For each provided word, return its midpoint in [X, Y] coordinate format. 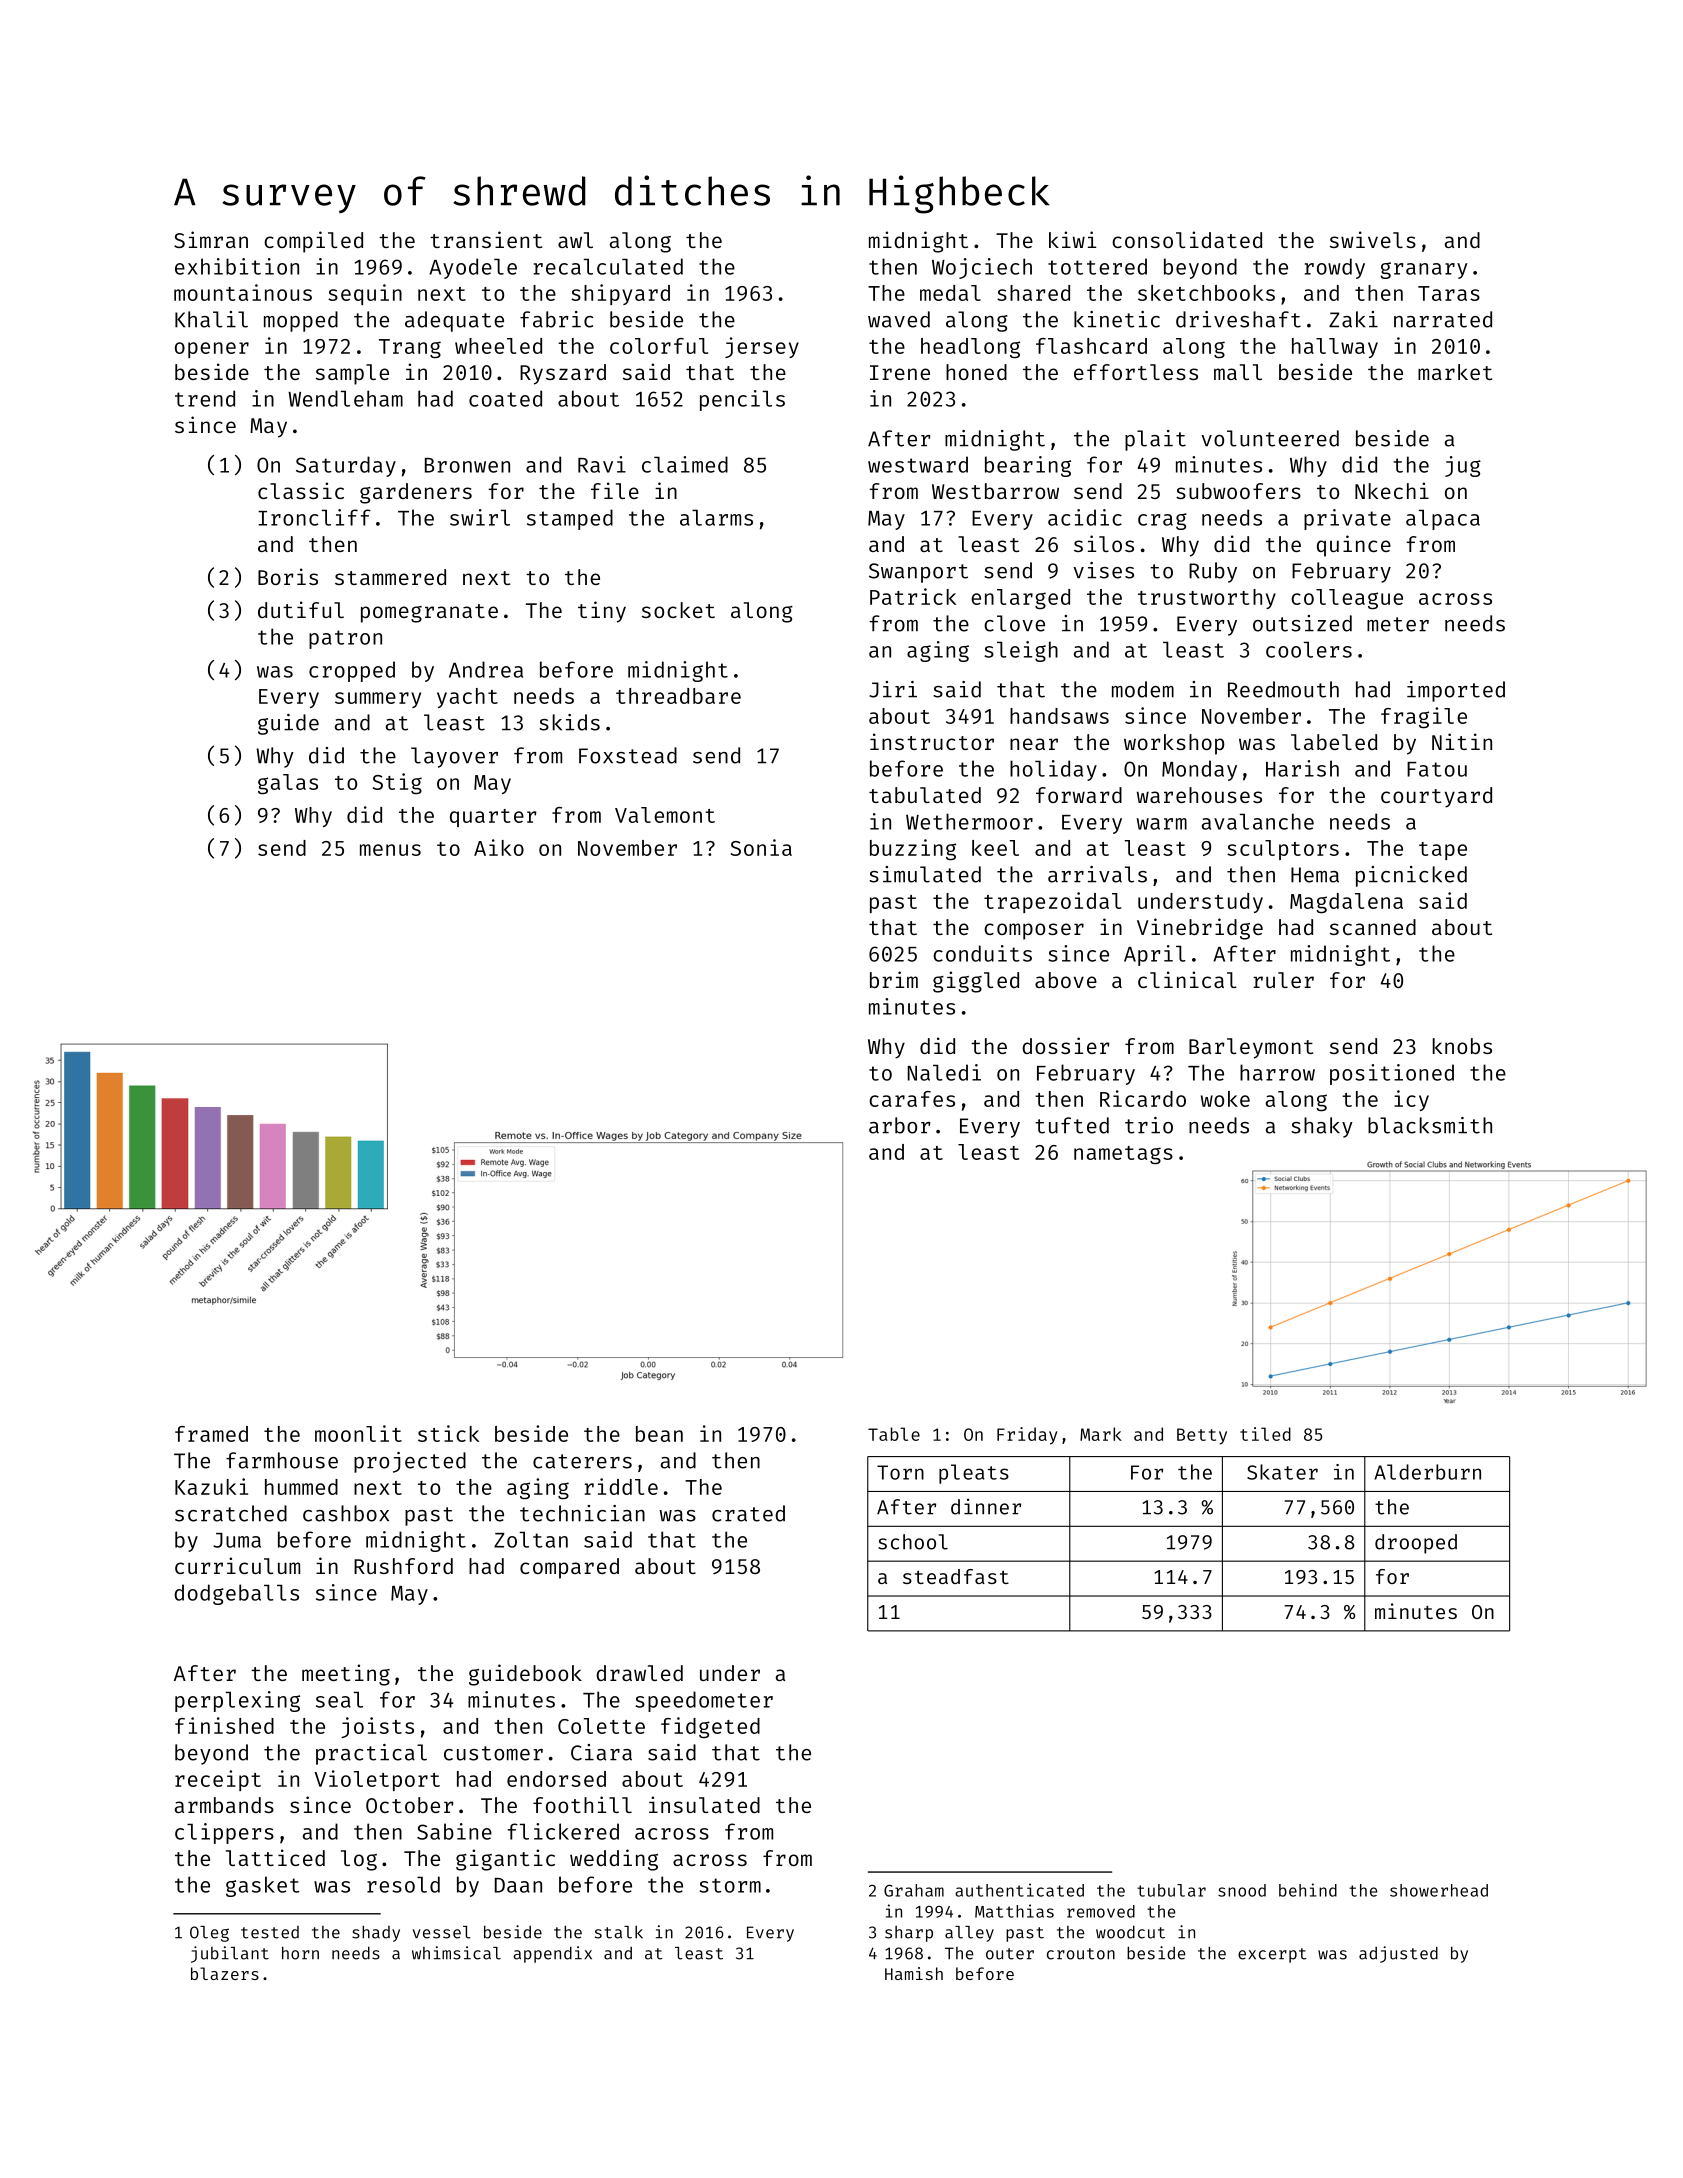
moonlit [358, 1433]
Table [894, 1434]
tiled [1265, 1434]
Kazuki [211, 1486]
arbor [900, 1125]
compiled [313, 242]
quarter [493, 818]
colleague [1347, 599]
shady [376, 1933]
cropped [352, 671]
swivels [1373, 239]
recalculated [608, 266]
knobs [1462, 1046]
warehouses [1199, 795]
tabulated [925, 795]
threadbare [678, 696]
